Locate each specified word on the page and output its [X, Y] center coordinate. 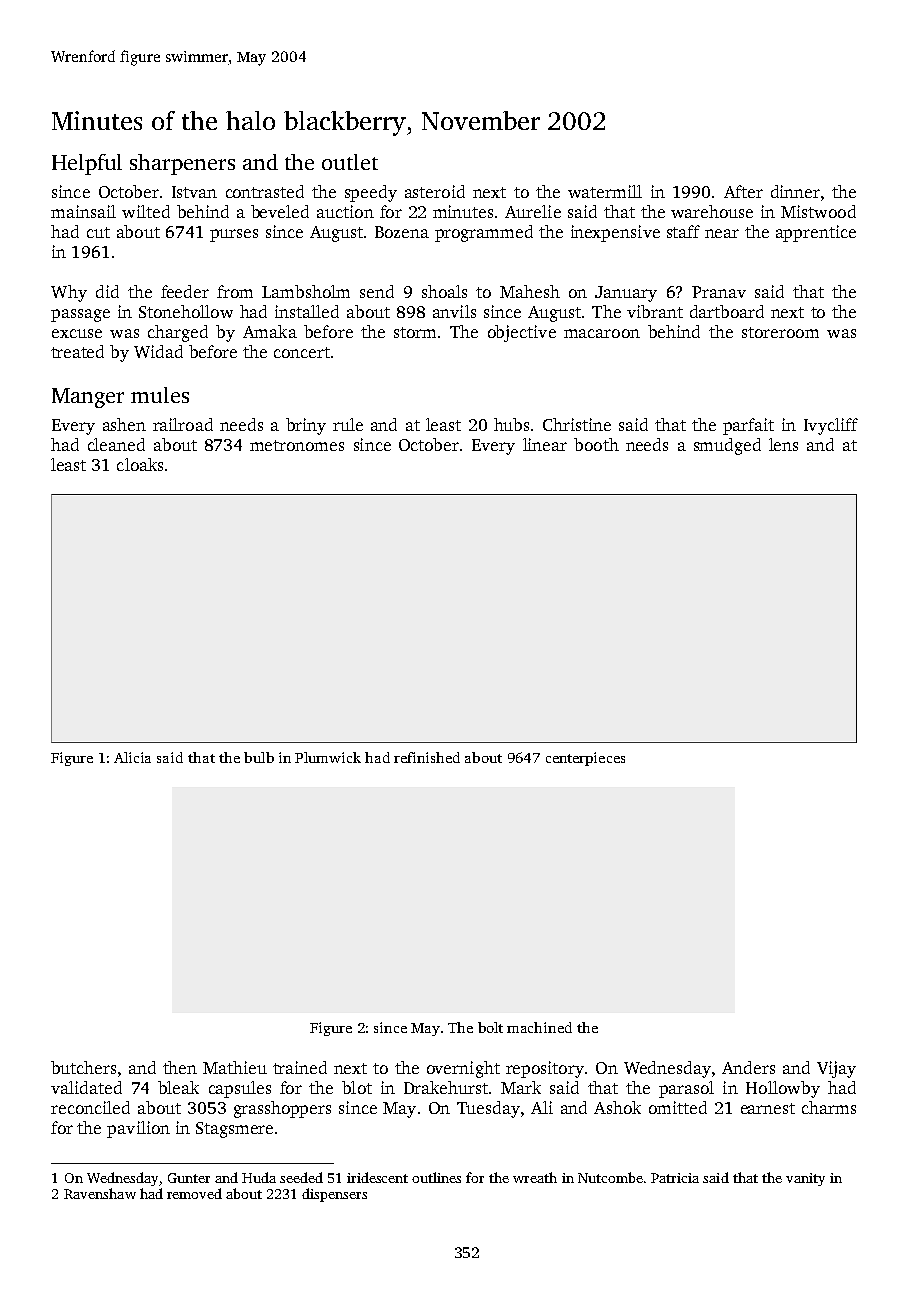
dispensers [334, 1195]
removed [194, 1193]
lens [783, 444]
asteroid [435, 191]
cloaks [140, 464]
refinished [427, 757]
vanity [805, 1179]
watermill [605, 191]
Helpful [87, 164]
